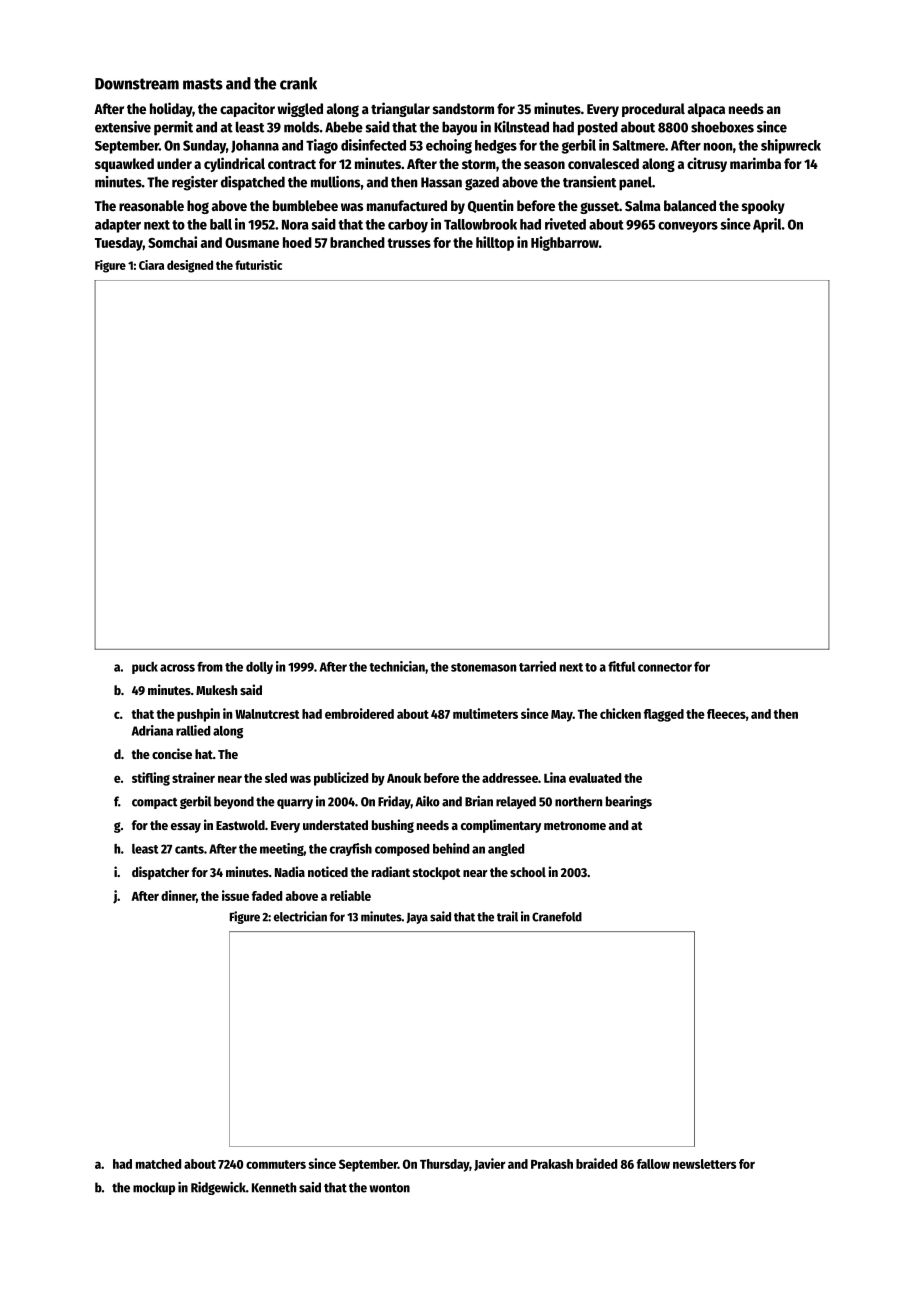 The image size is (924, 1308). Describe the element at coordinates (177, 668) in the page. I see `across` at that location.
